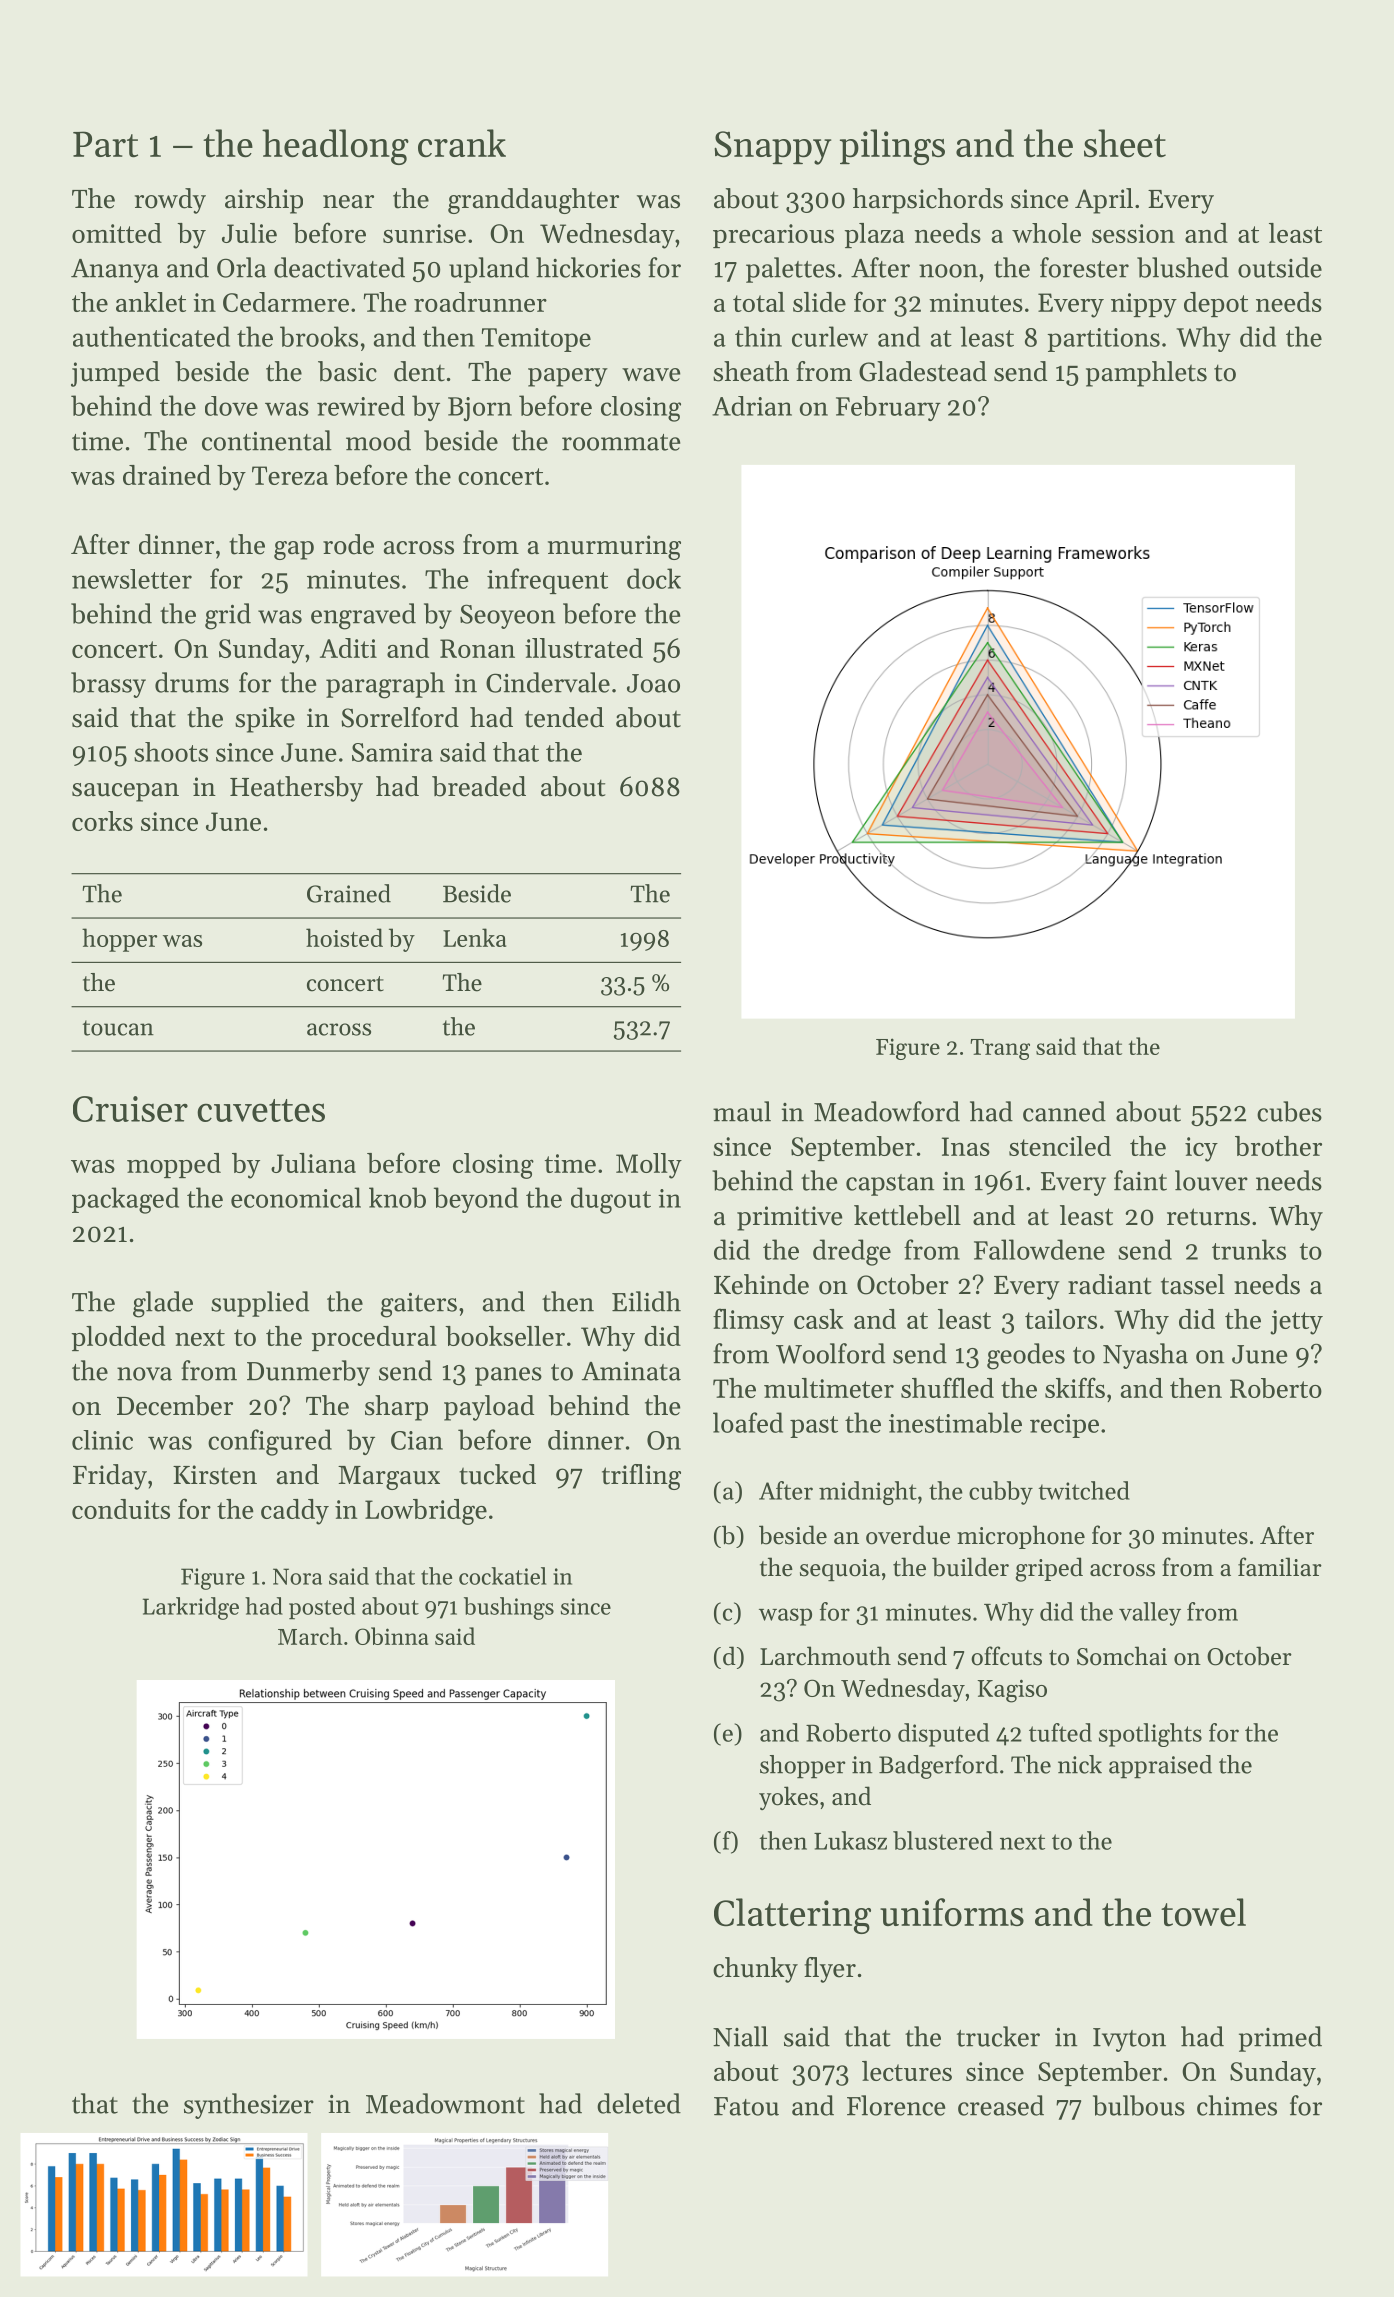  I want to click on Larkridge, so click(191, 1608).
